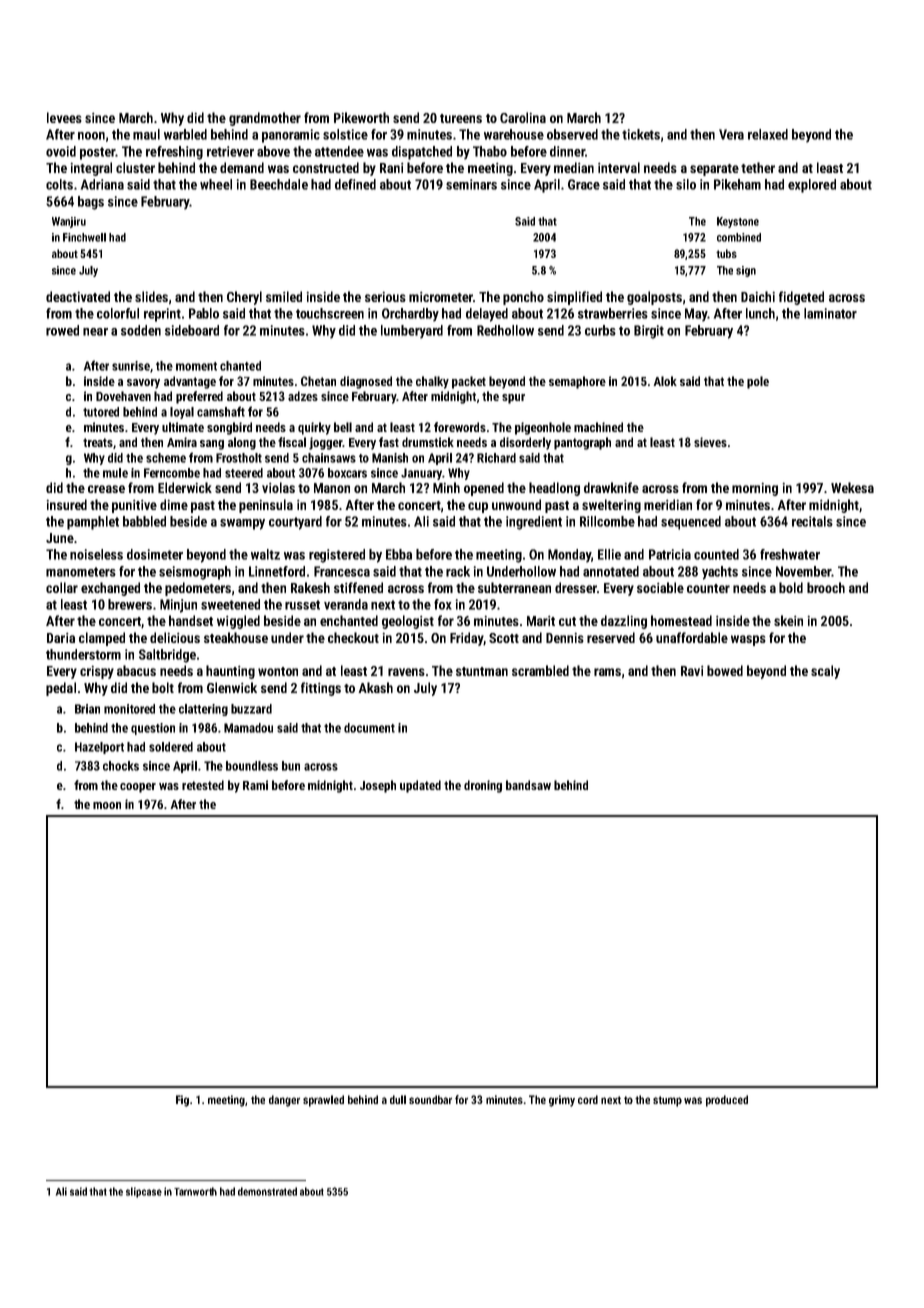 The height and width of the screenshot is (1308, 924). Describe the element at coordinates (69, 222) in the screenshot. I see `Wanjiru` at that location.
